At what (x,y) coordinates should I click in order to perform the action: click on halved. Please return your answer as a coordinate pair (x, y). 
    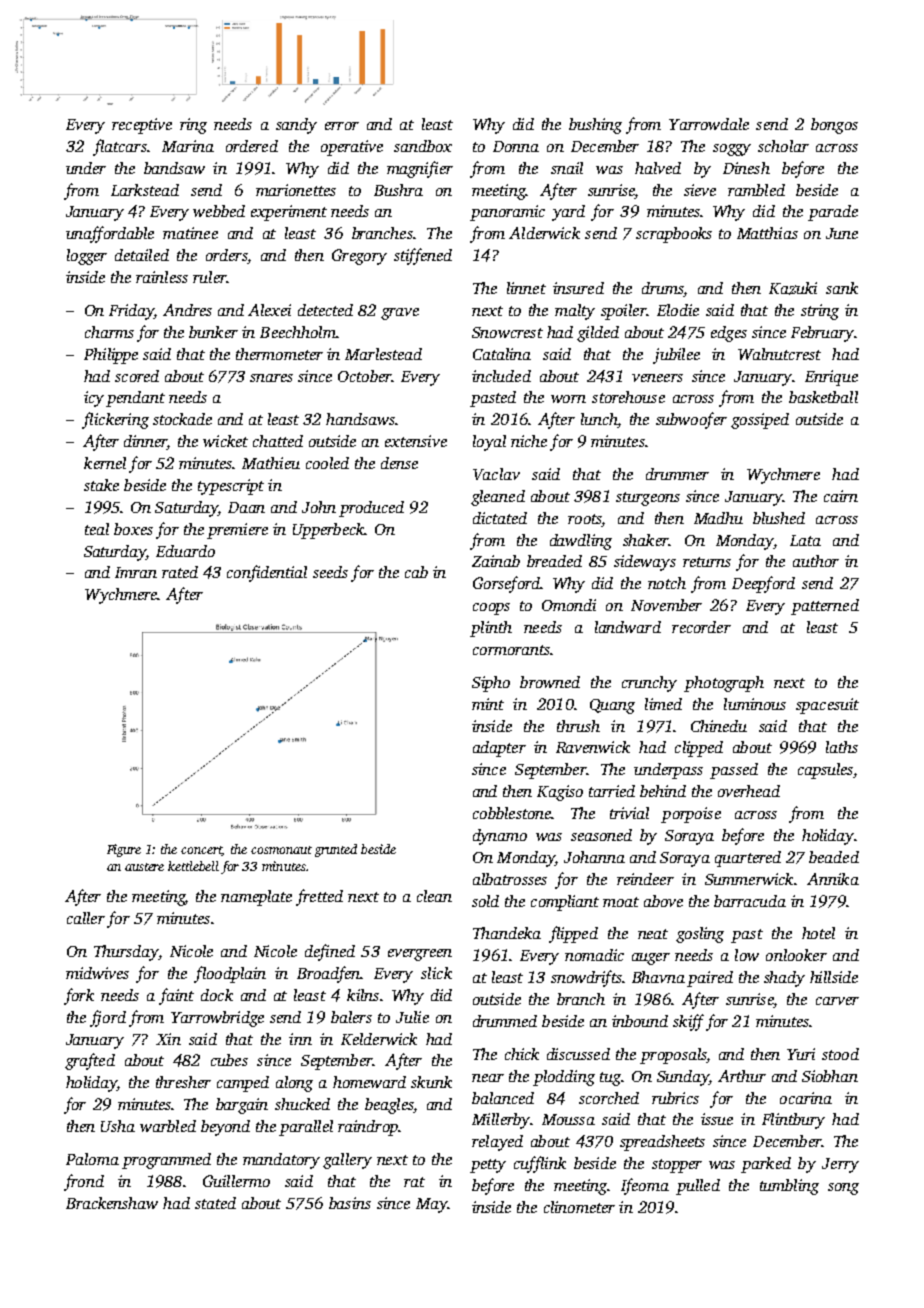
    Looking at the image, I should click on (658, 168).
